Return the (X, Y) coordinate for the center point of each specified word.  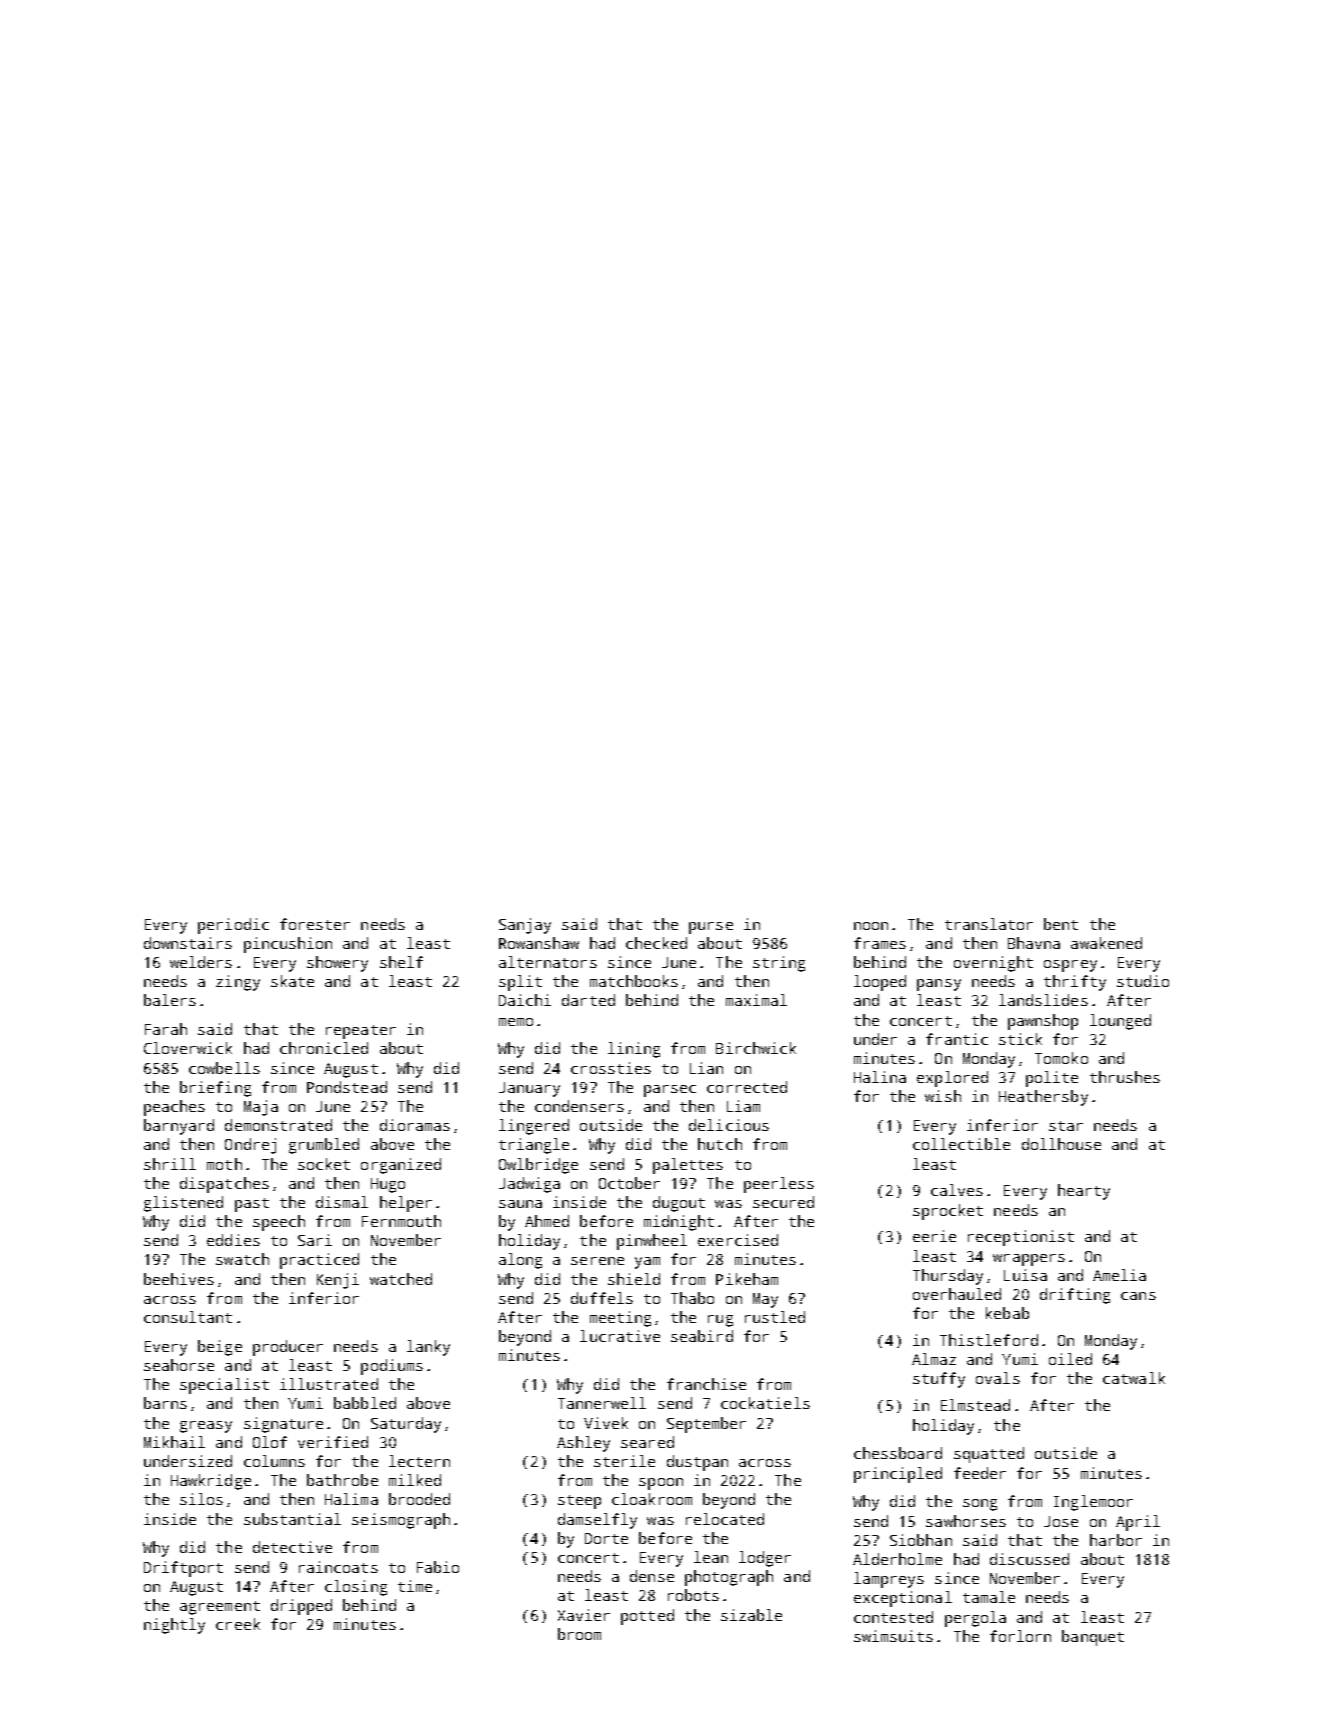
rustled (775, 1317)
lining (634, 1050)
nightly (174, 1626)
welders (201, 962)
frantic (957, 1039)
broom (579, 1634)
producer (288, 1348)
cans (1138, 1296)
